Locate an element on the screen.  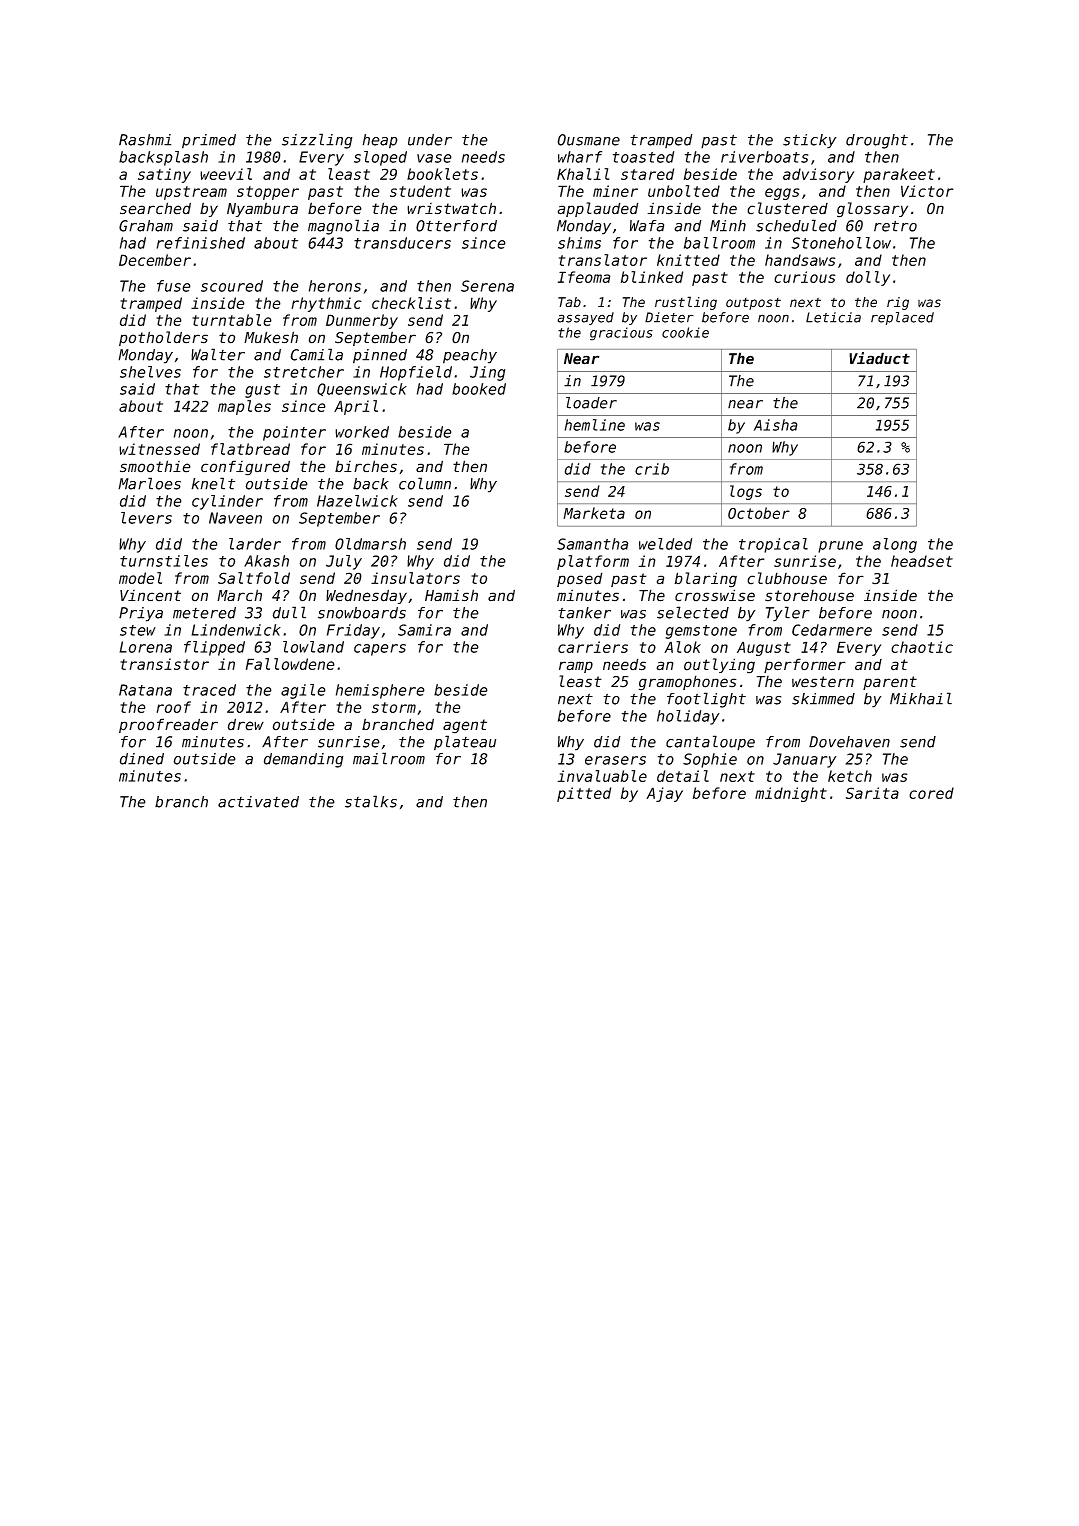
Ousmane is located at coordinates (588, 140).
